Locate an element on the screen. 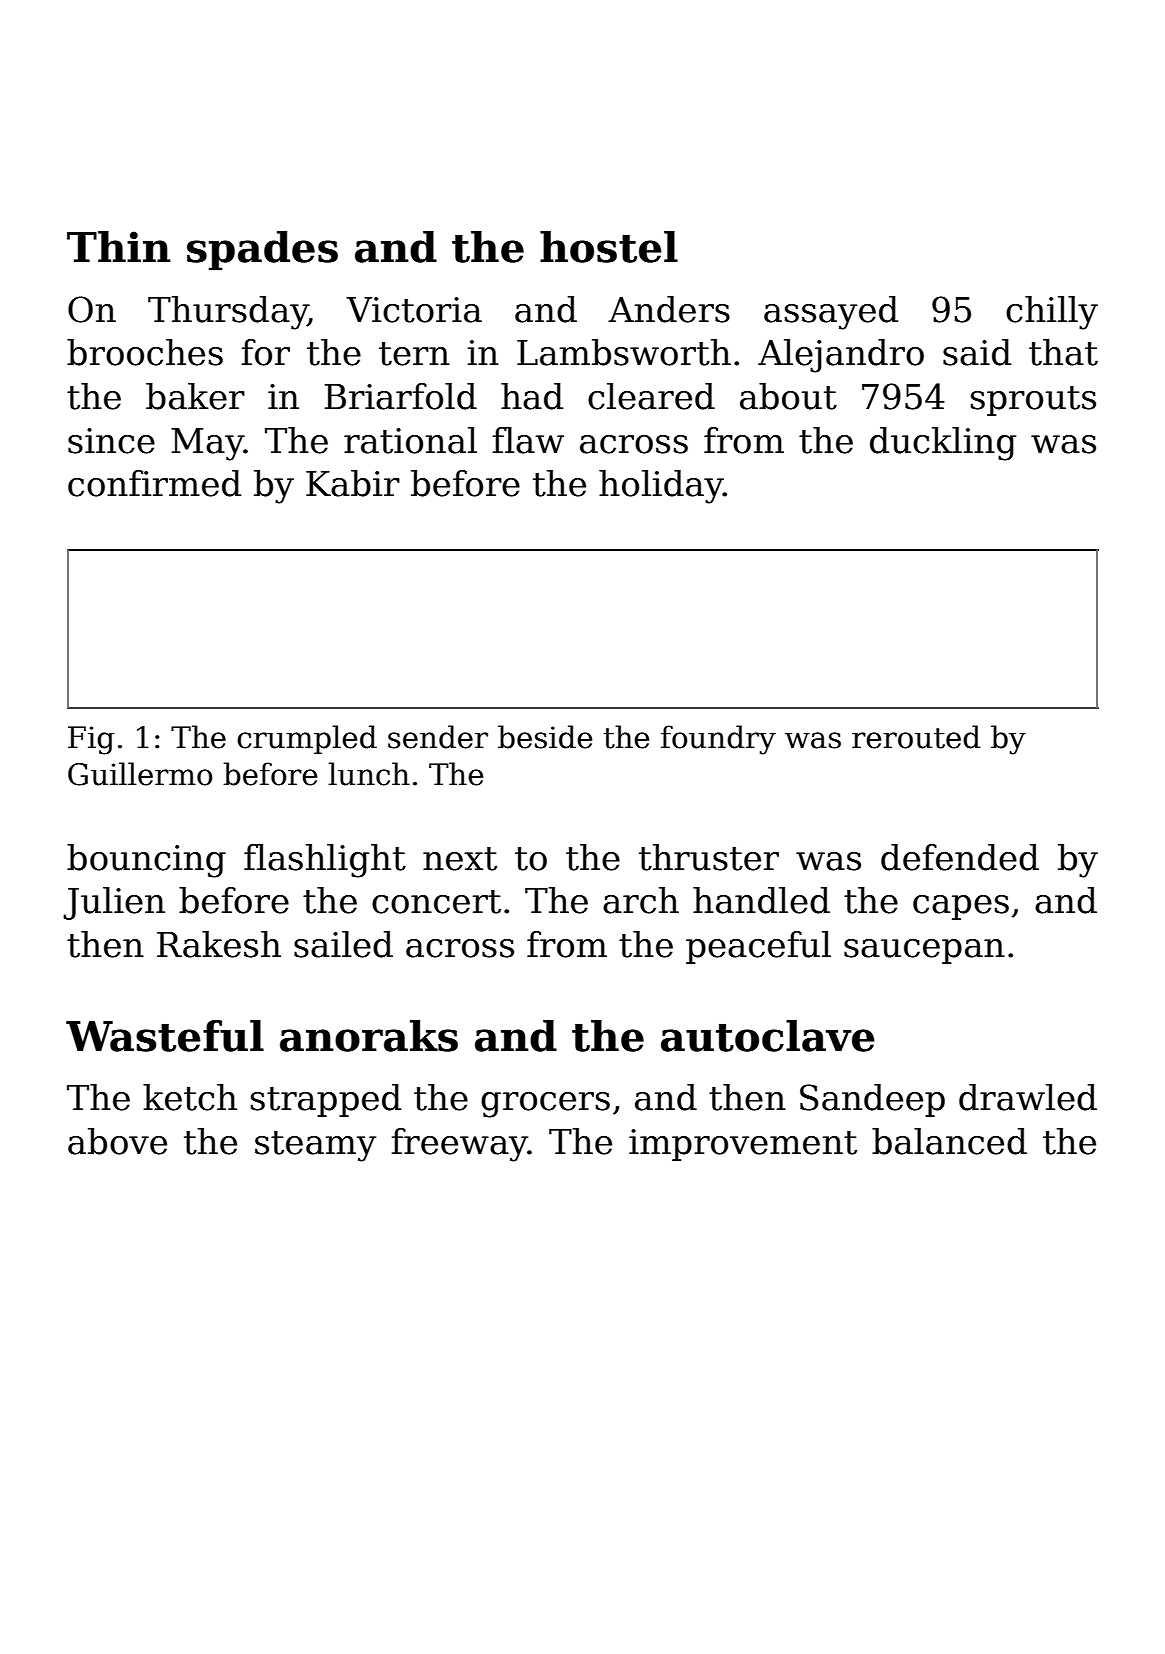 The height and width of the screenshot is (1654, 1165). drawled is located at coordinates (1028, 1097).
